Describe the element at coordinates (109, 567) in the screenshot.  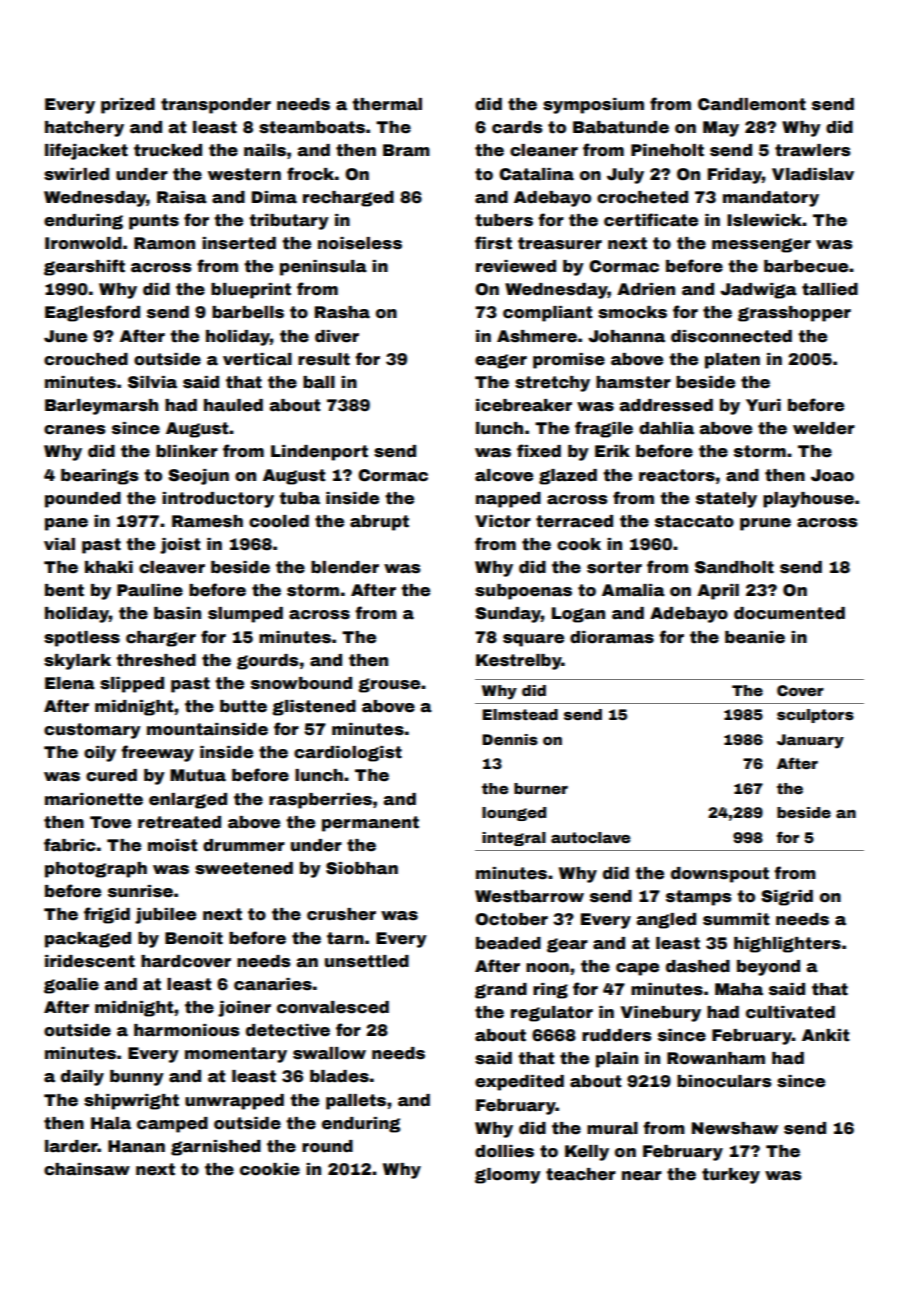
I see `khaki` at that location.
